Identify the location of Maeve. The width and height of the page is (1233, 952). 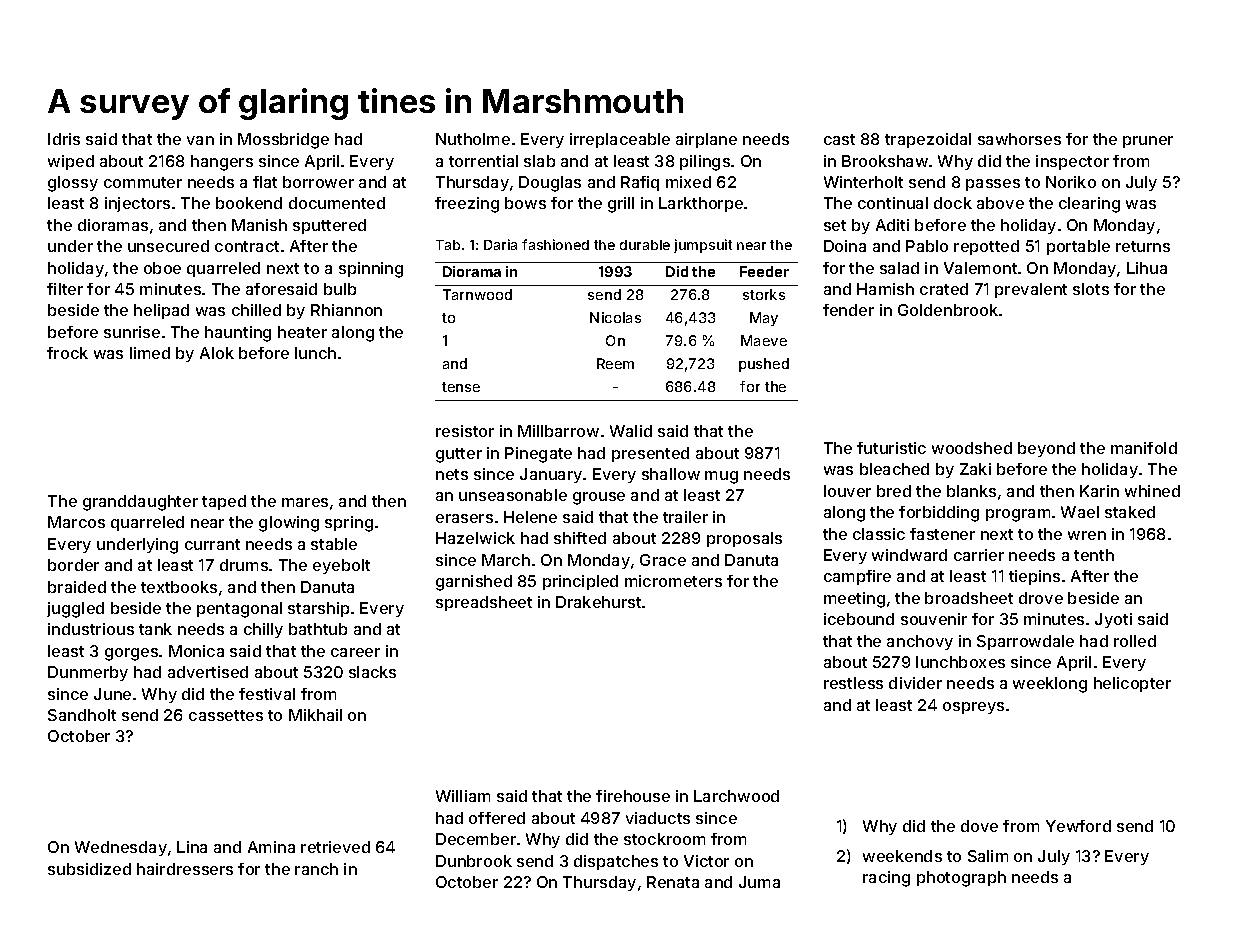
(764, 340).
